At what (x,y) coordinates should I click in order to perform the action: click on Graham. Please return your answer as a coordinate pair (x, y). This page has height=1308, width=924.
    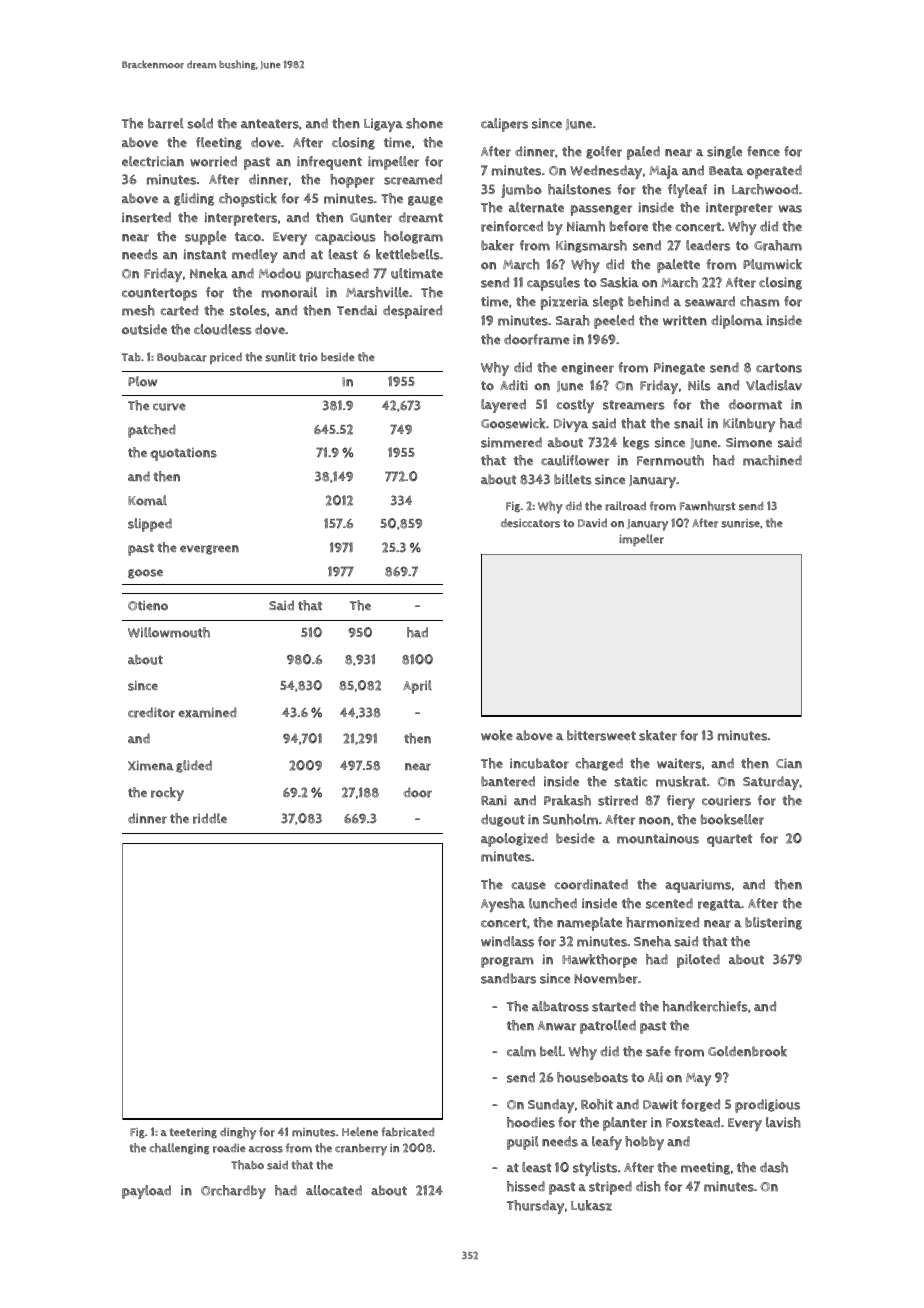
    Looking at the image, I should click on (778, 245).
